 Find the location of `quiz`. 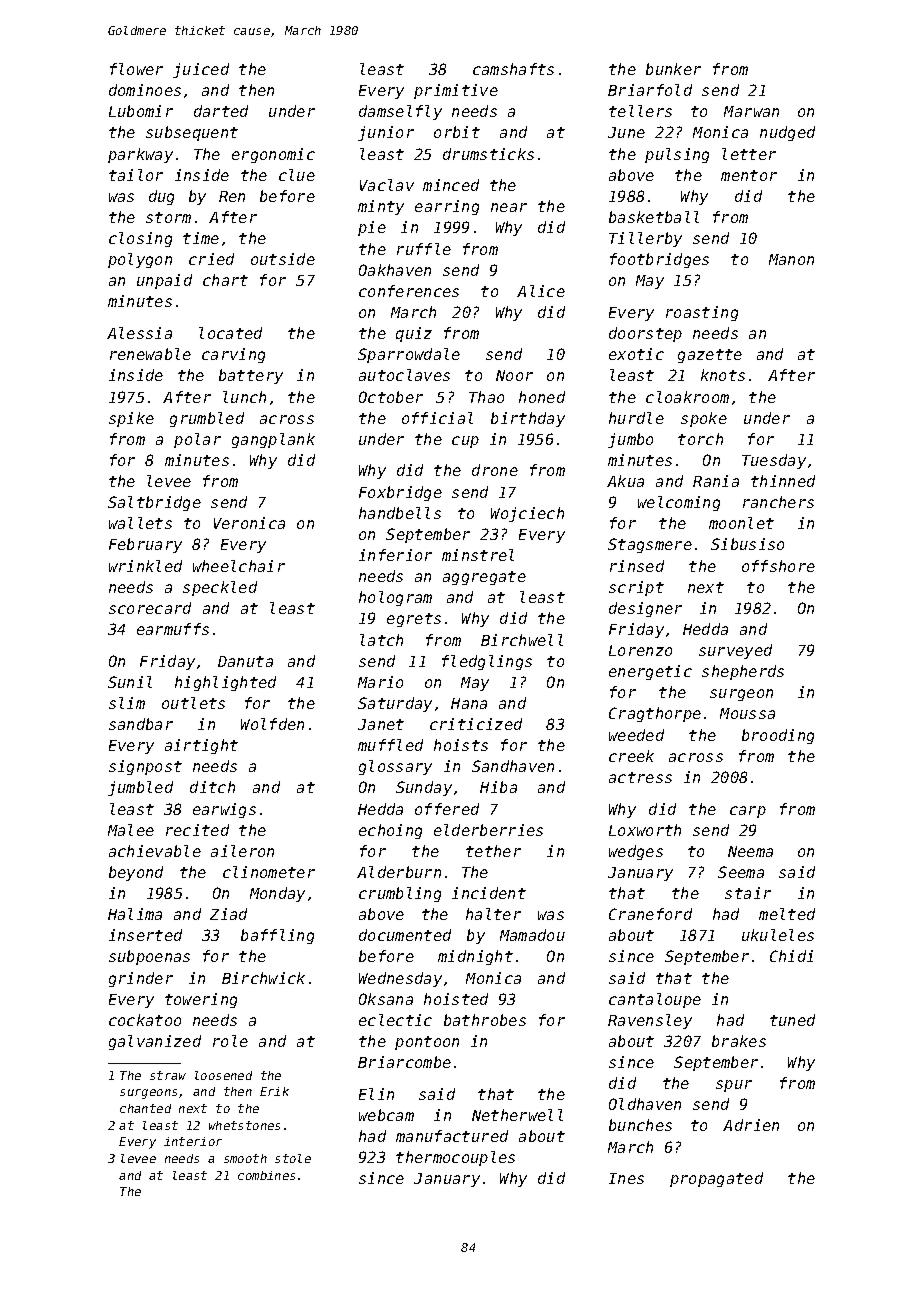

quiz is located at coordinates (414, 334).
